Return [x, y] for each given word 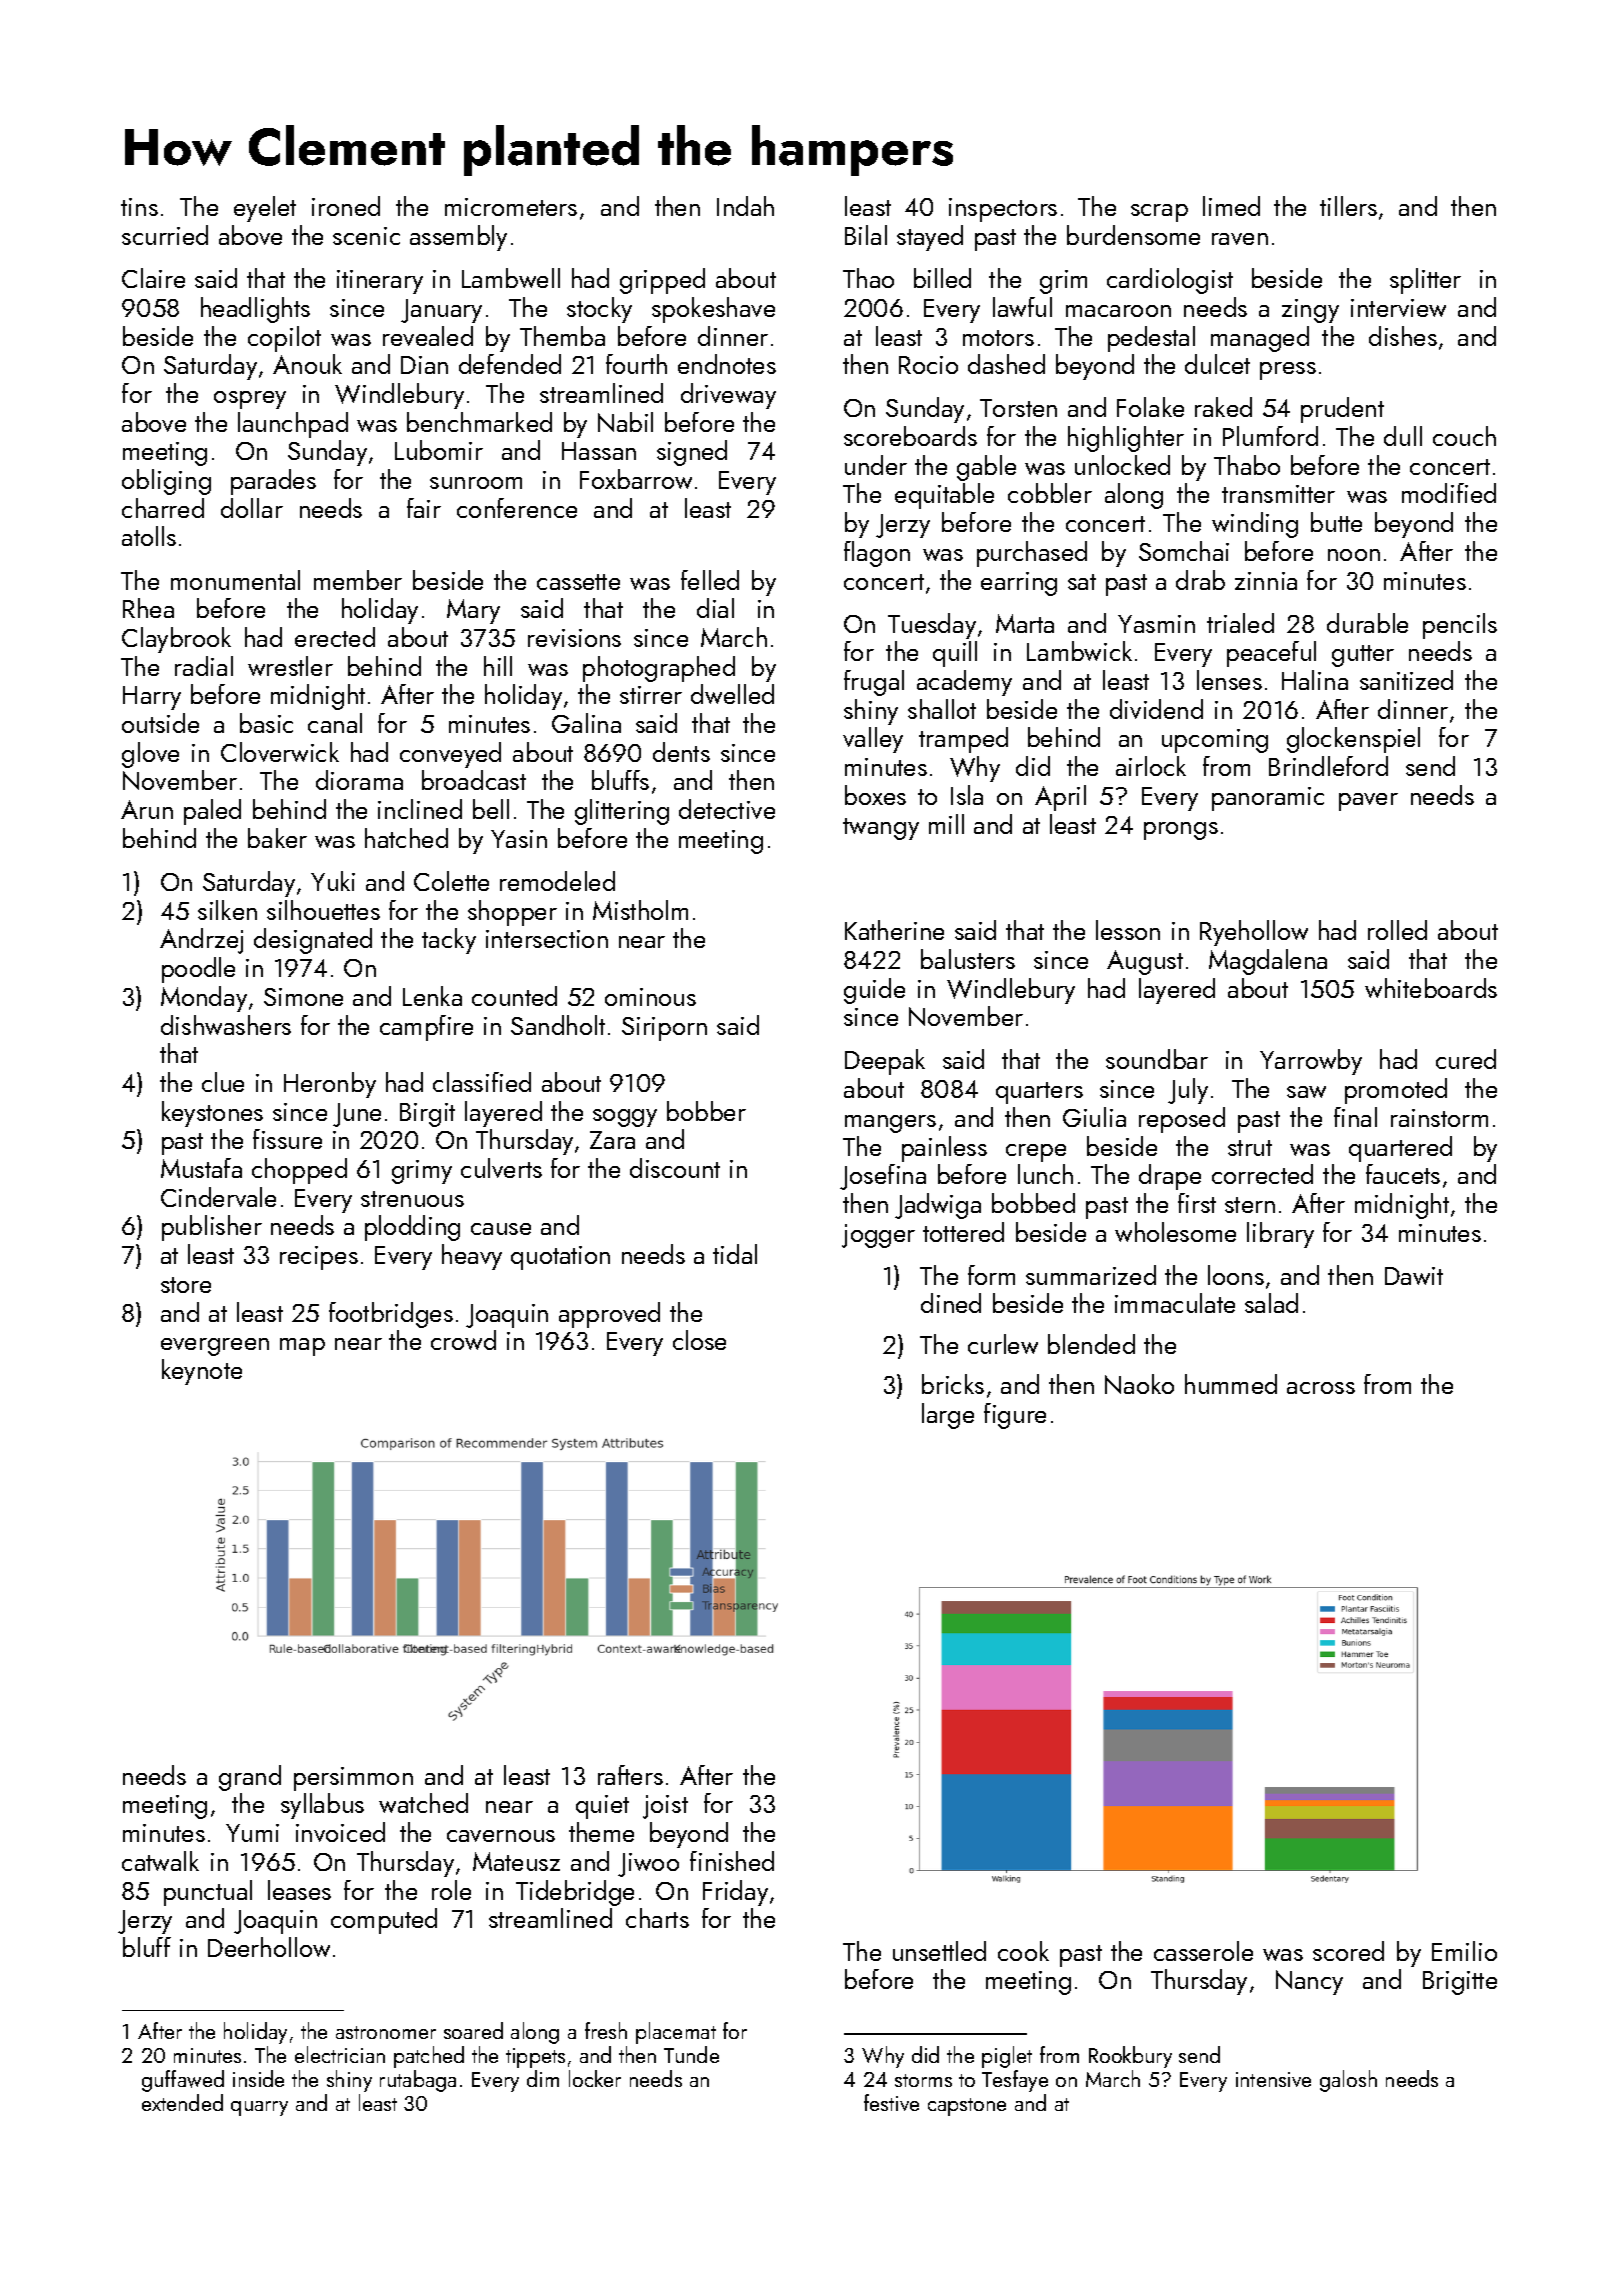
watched [423, 1803]
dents [681, 752]
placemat [676, 2033]
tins [139, 207]
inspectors [1003, 210]
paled [212, 812]
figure [1015, 1416]
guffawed [183, 2081]
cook [1023, 1951]
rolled [1397, 930]
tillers [1348, 206]
